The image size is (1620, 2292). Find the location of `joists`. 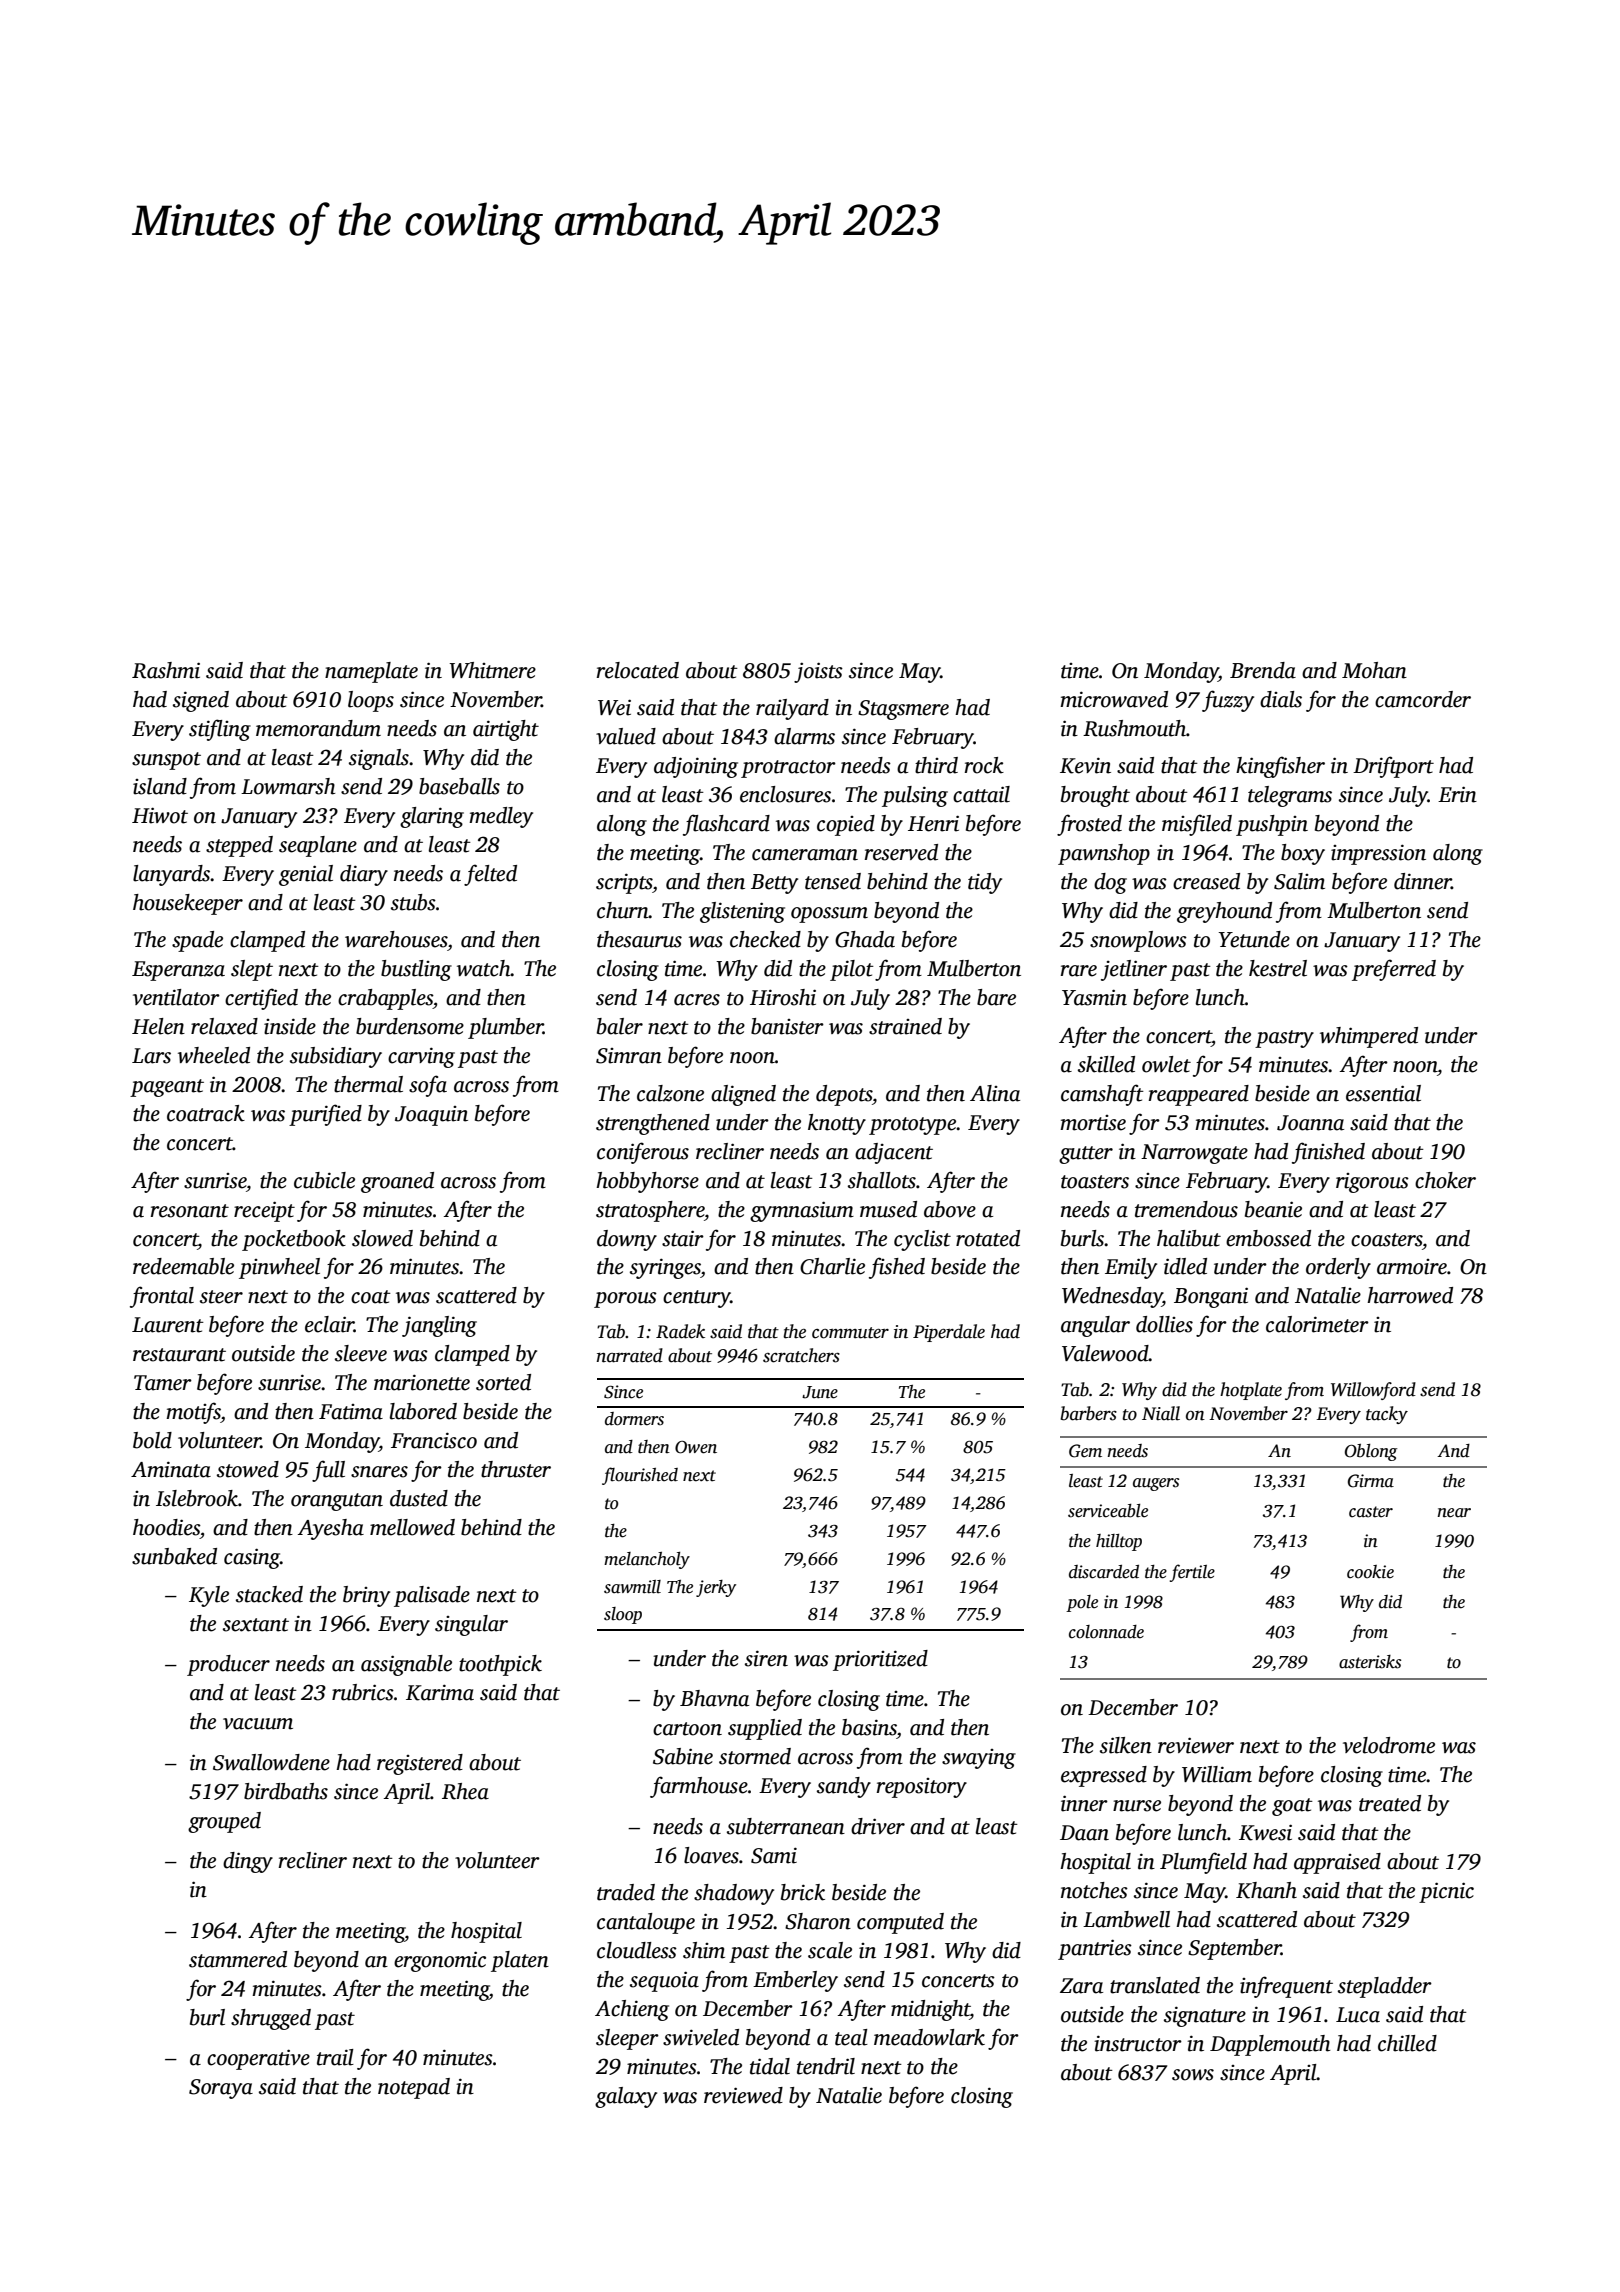

joists is located at coordinates (818, 672).
